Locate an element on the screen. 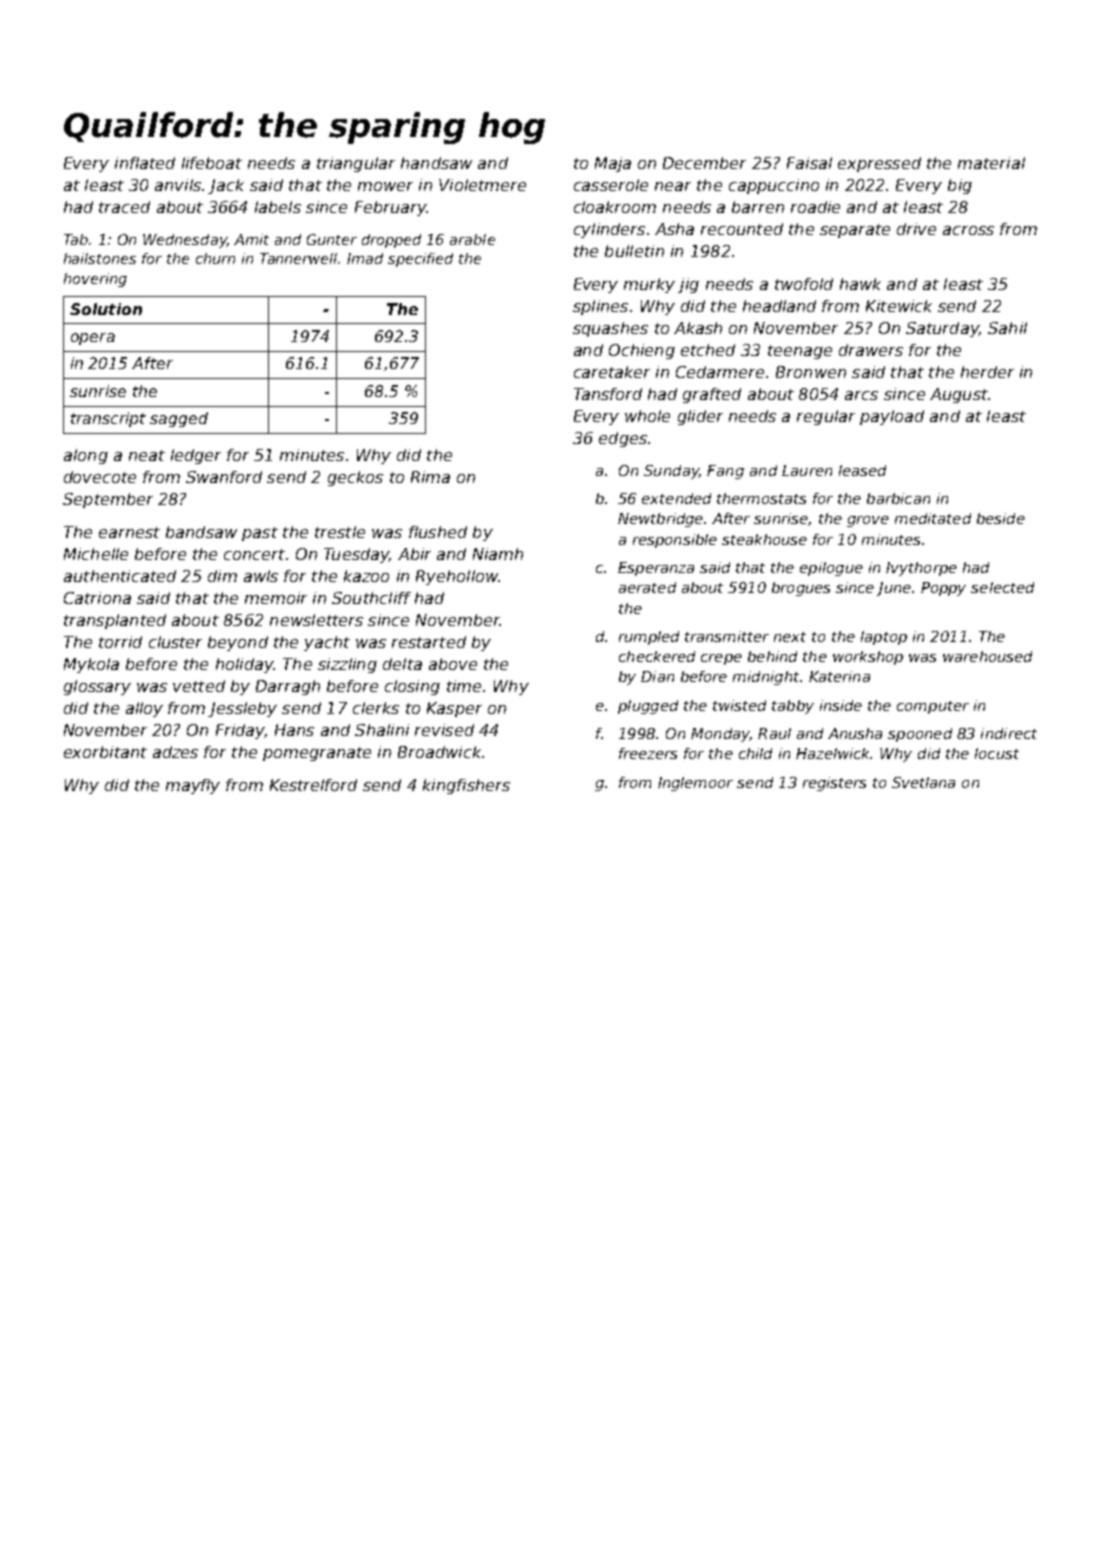 This screenshot has width=1101, height=1556. beside is located at coordinates (1001, 518).
